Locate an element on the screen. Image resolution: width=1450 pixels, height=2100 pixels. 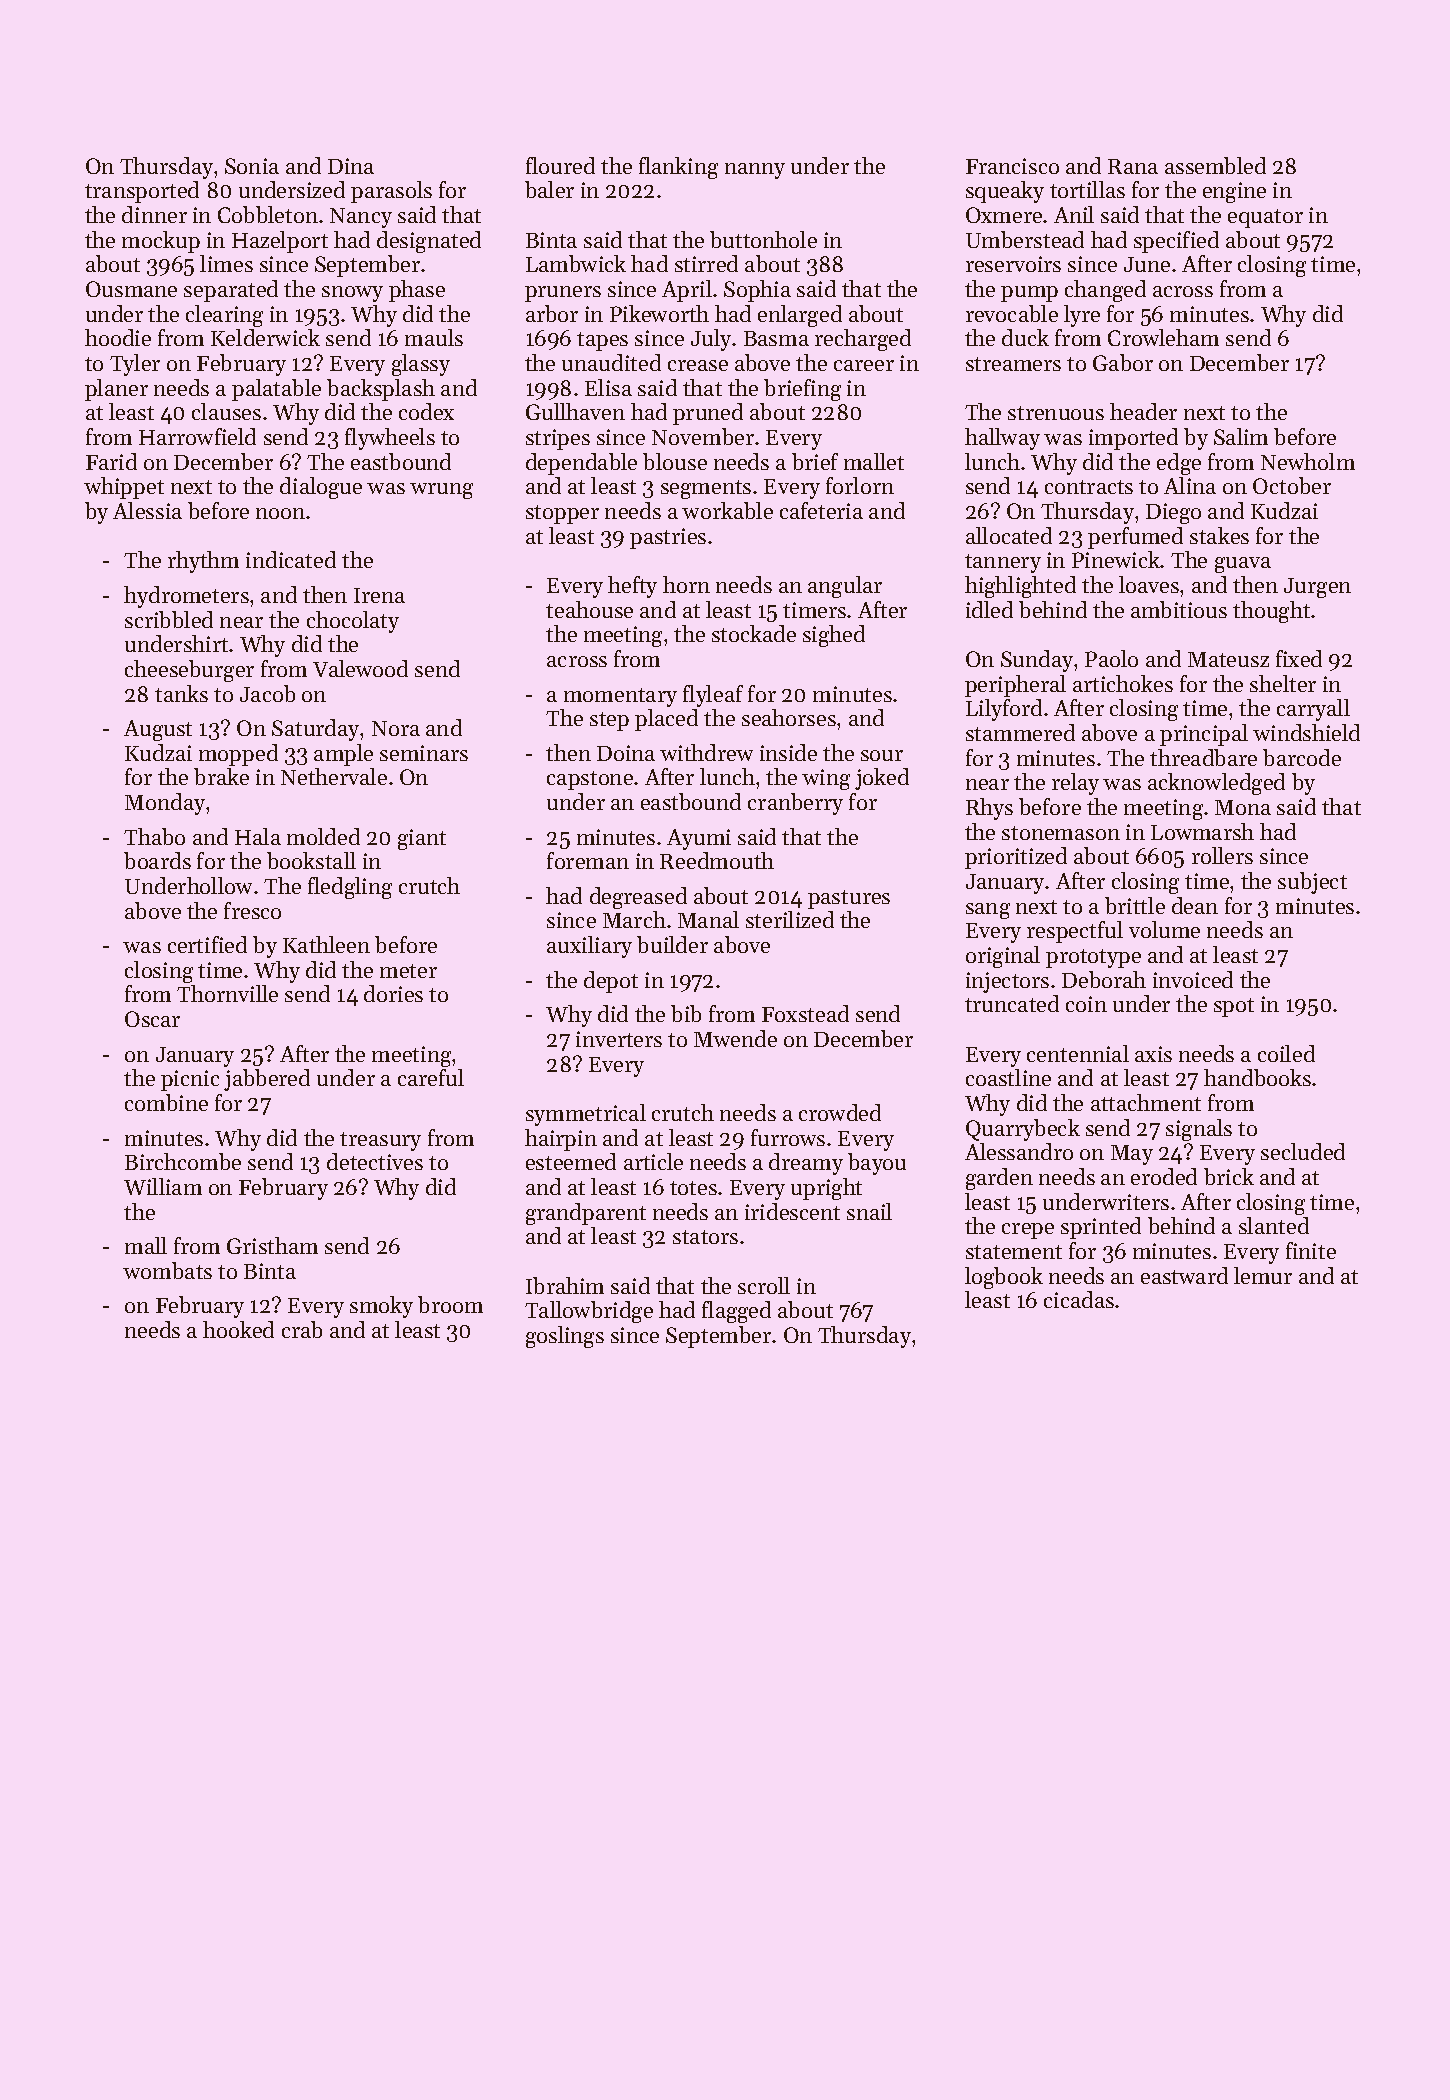
joked is located at coordinates (882, 779).
